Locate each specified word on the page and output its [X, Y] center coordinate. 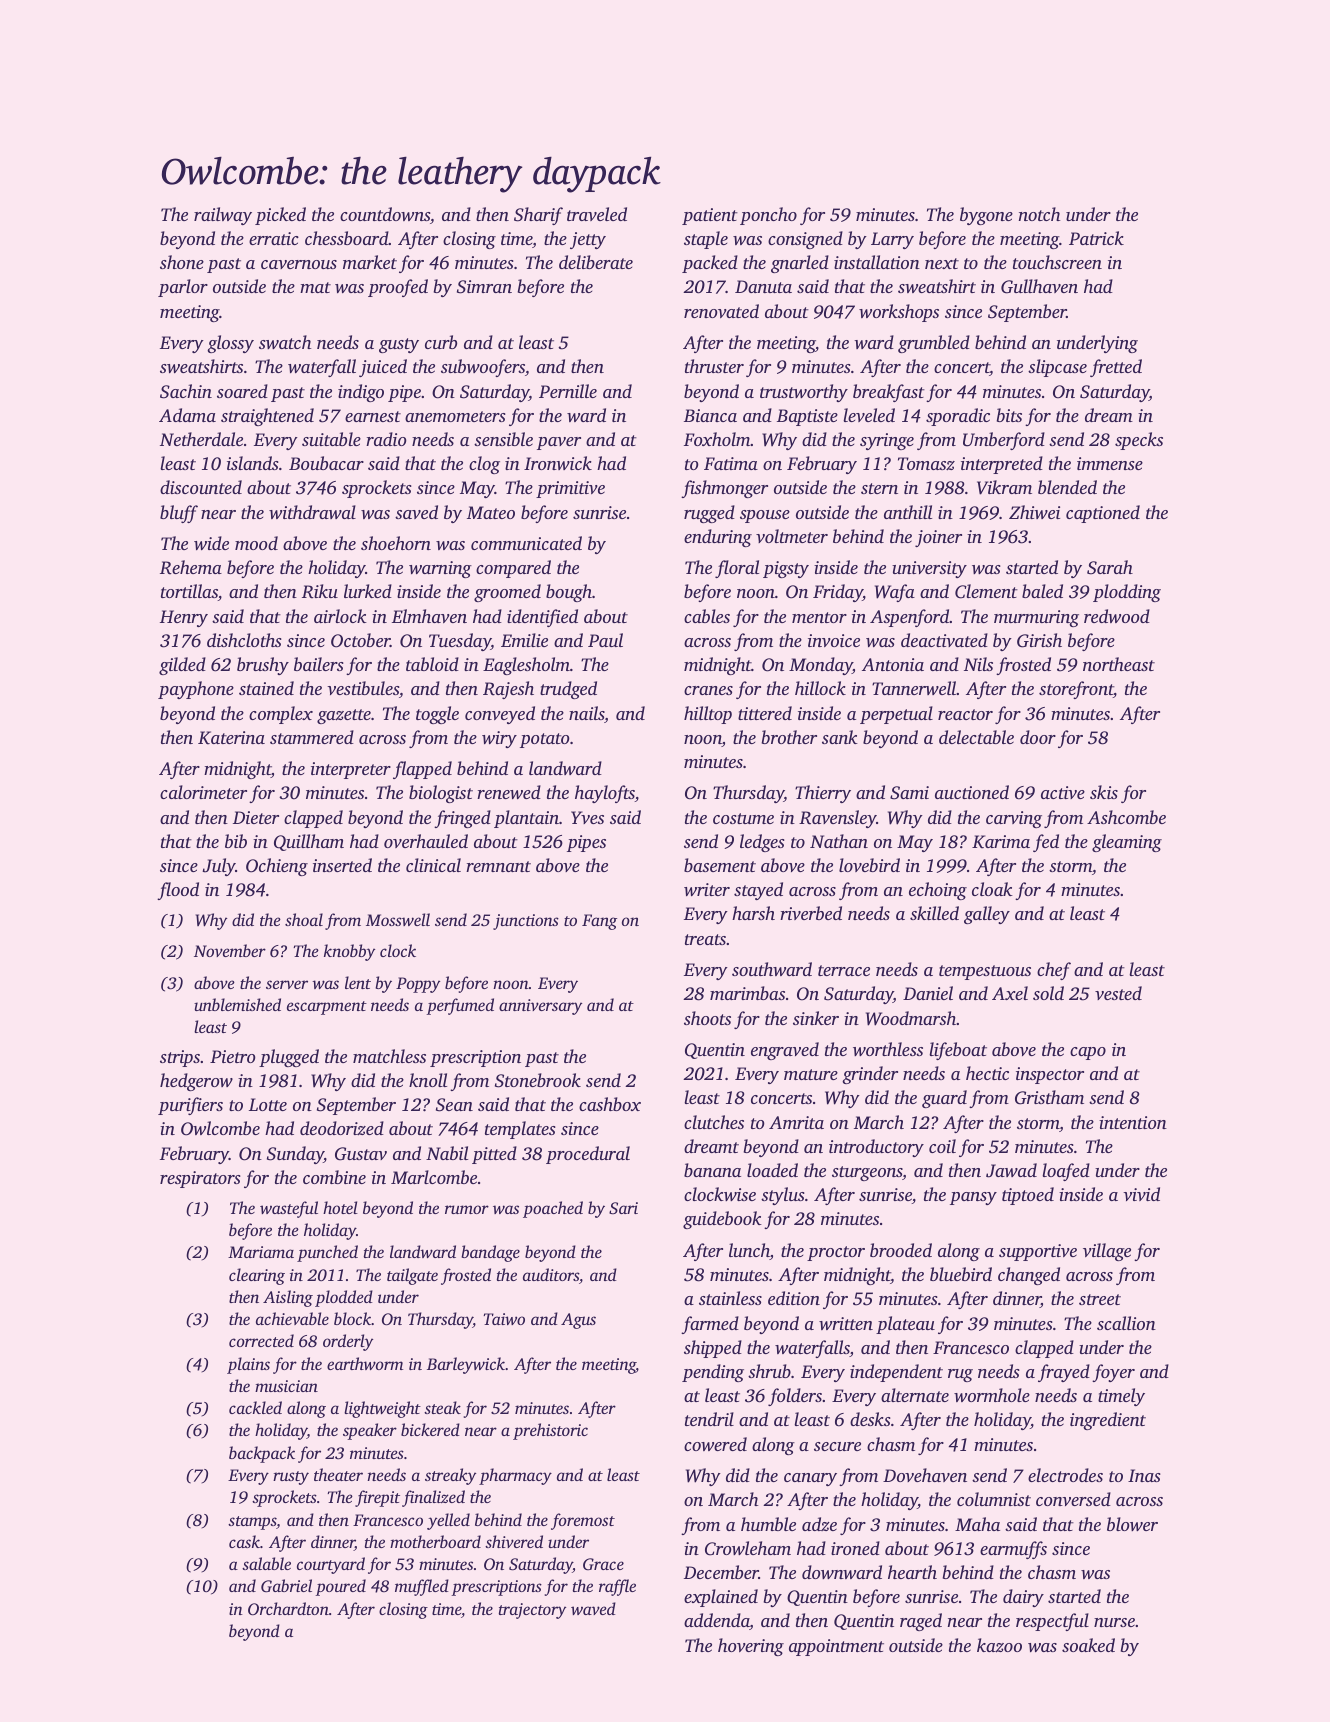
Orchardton [288, 1609]
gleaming [1127, 843]
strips [180, 1058]
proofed [398, 288]
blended [1067, 487]
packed [710, 264]
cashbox [610, 1104]
